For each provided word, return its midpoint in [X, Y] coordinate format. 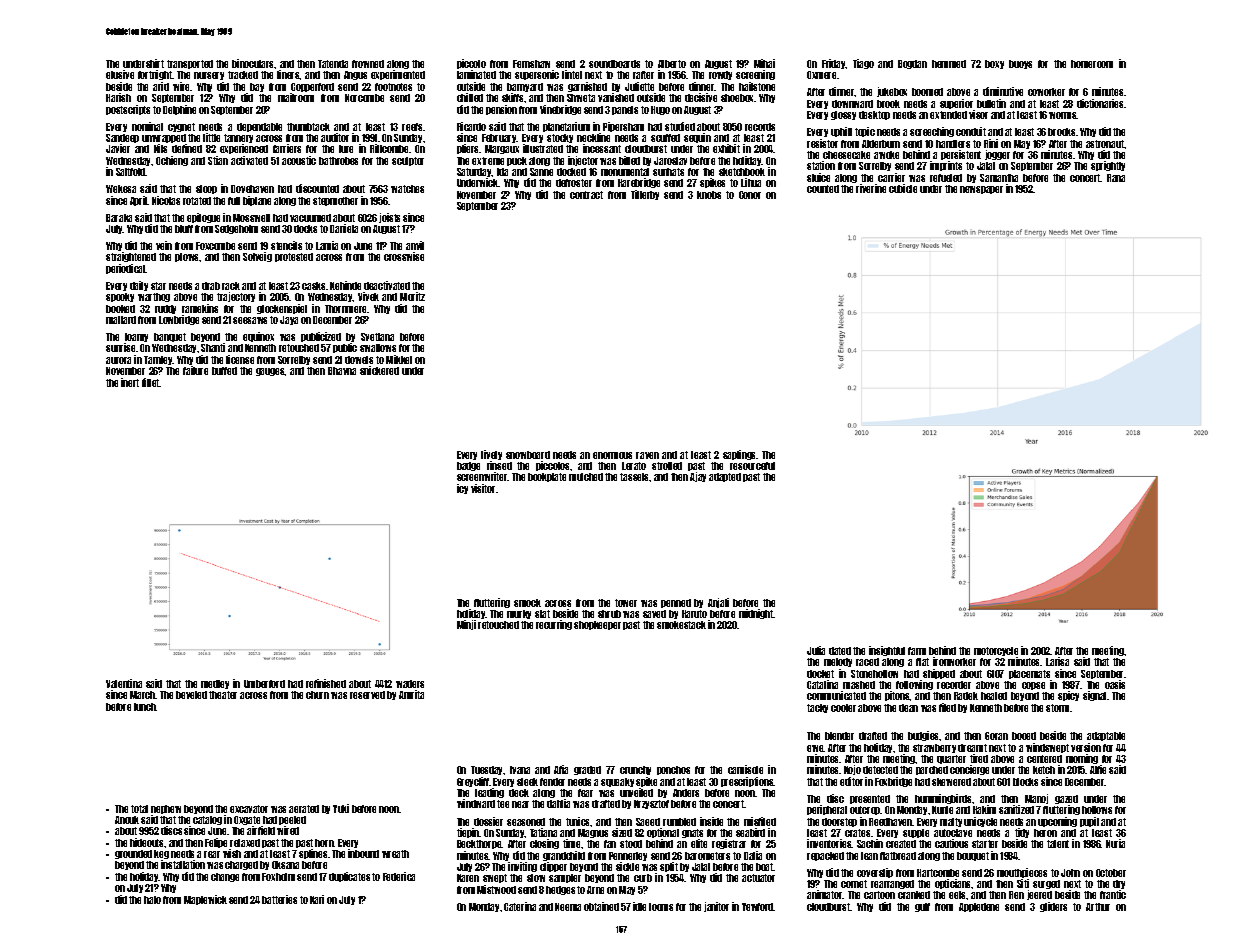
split [669, 867]
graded [587, 770]
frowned [368, 64]
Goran [996, 736]
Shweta [581, 98]
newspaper [981, 190]
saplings [740, 455]
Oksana [285, 865]
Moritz [412, 296]
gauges [270, 372]
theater [223, 695]
